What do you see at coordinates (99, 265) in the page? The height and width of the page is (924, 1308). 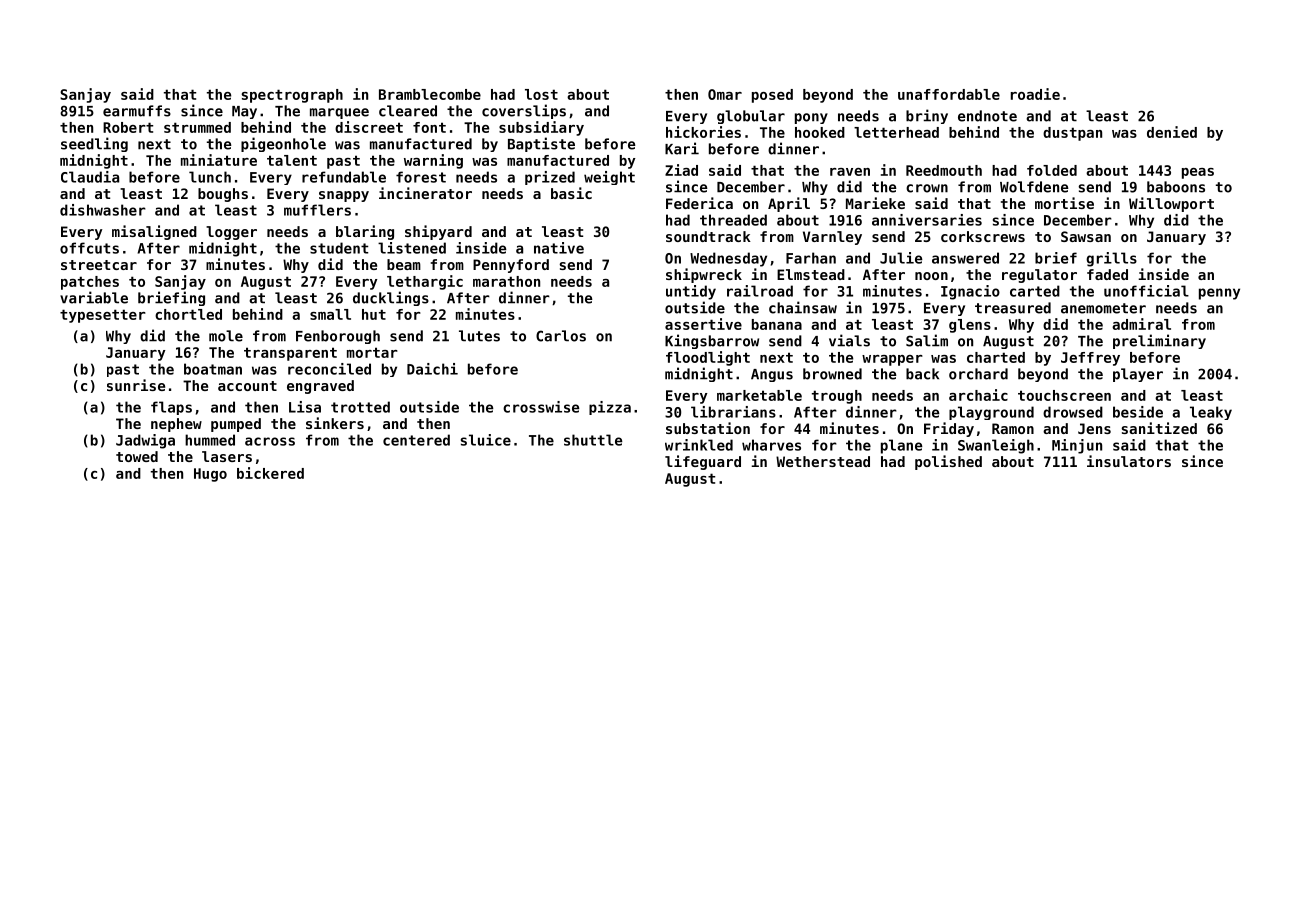 I see `streetcar` at bounding box center [99, 265].
